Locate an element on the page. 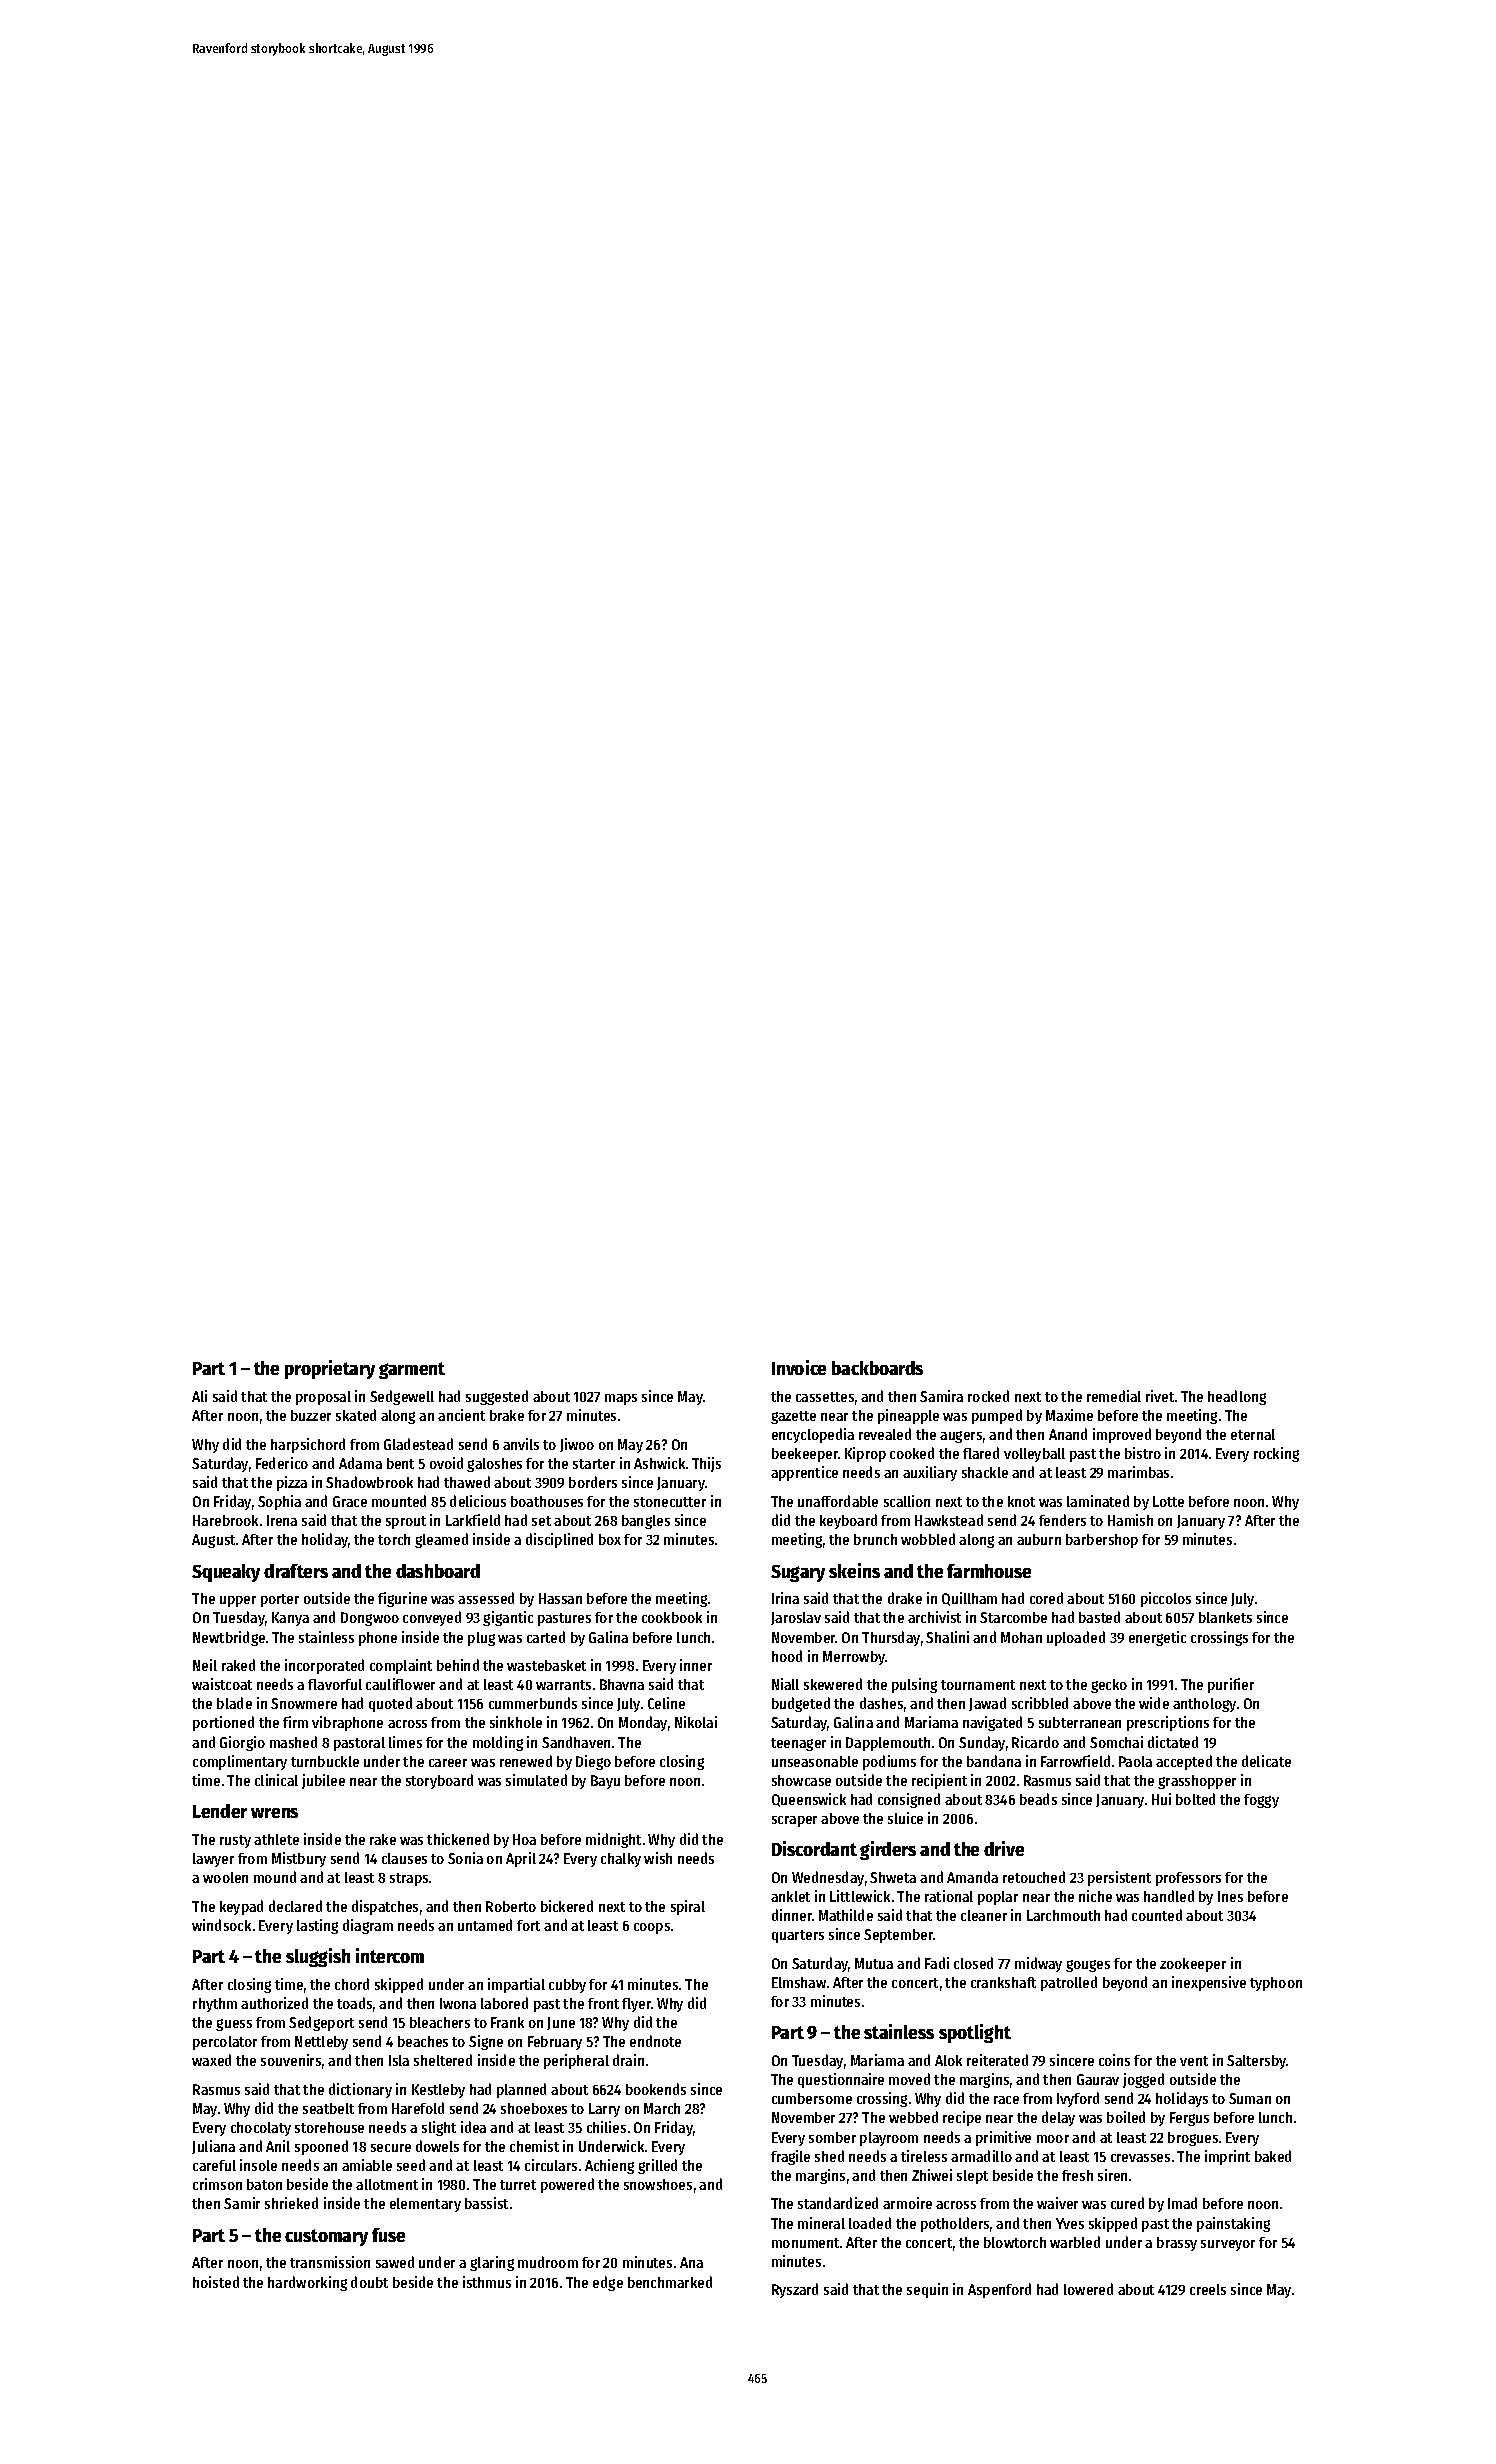 Image resolution: width=1496 pixels, height=2464 pixels. zookeeper is located at coordinates (1193, 1965).
